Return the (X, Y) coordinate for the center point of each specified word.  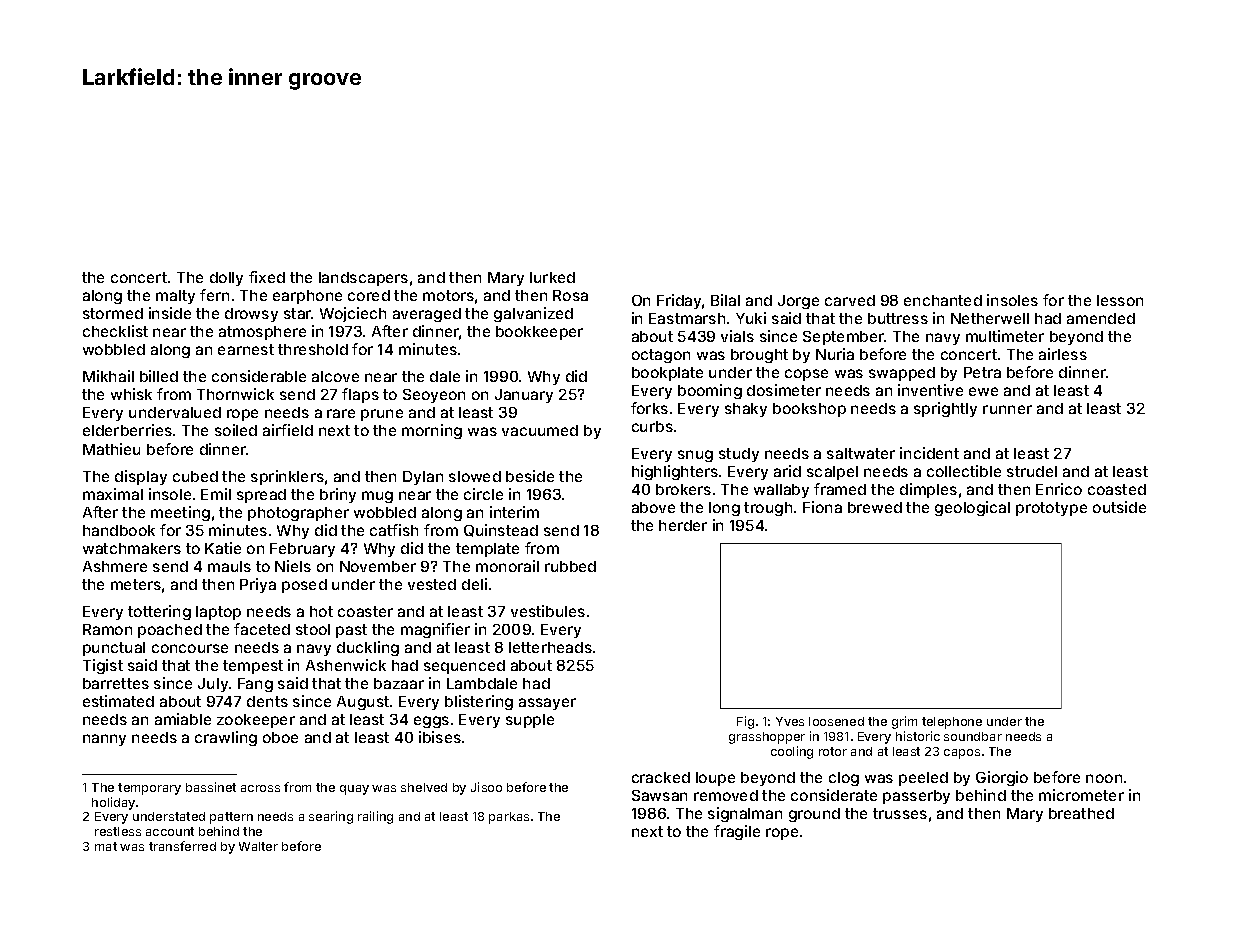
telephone (952, 723)
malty (175, 297)
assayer (547, 704)
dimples (928, 490)
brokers (683, 489)
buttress (898, 318)
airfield (288, 430)
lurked (552, 277)
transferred (182, 846)
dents (267, 701)
